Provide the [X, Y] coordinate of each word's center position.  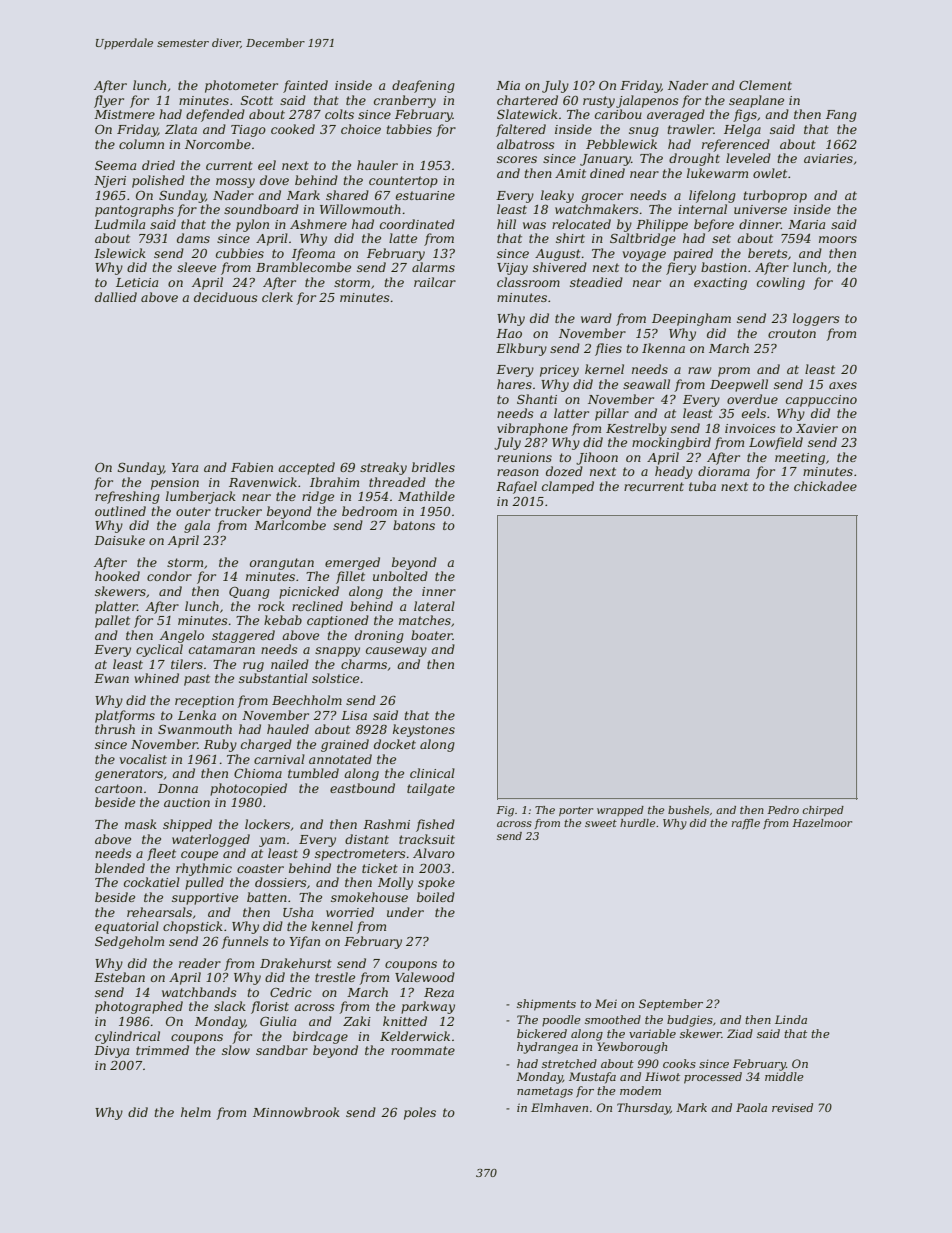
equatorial [127, 927]
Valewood [425, 977]
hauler [377, 165]
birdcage [320, 1037]
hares [514, 384]
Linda [791, 1019]
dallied [116, 297]
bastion [724, 267]
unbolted [400, 576]
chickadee [825, 486]
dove [274, 180]
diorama [724, 471]
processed [713, 1078]
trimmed [162, 1050]
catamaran [222, 649]
